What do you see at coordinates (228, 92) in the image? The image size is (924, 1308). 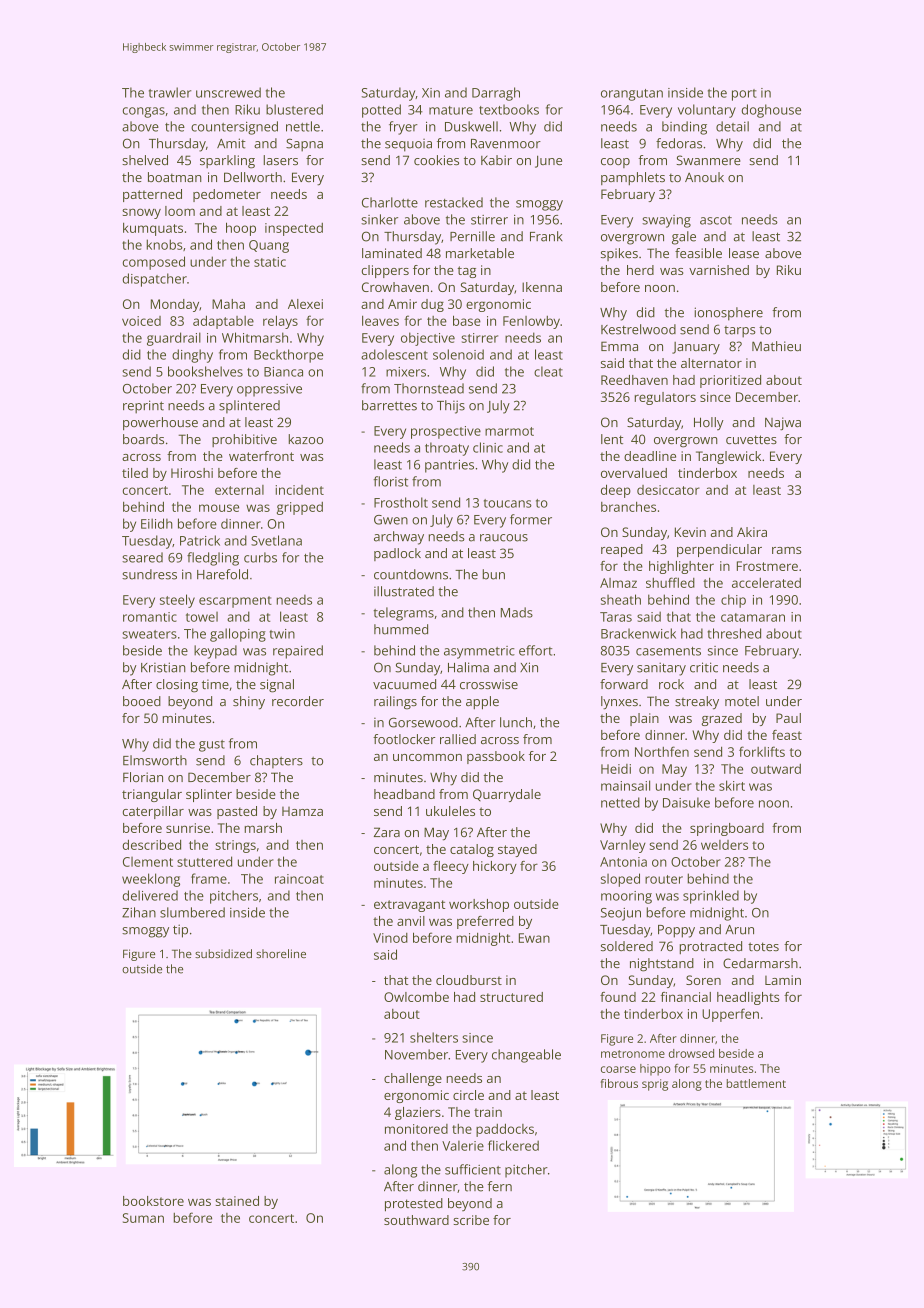 I see `unscrewed` at bounding box center [228, 92].
